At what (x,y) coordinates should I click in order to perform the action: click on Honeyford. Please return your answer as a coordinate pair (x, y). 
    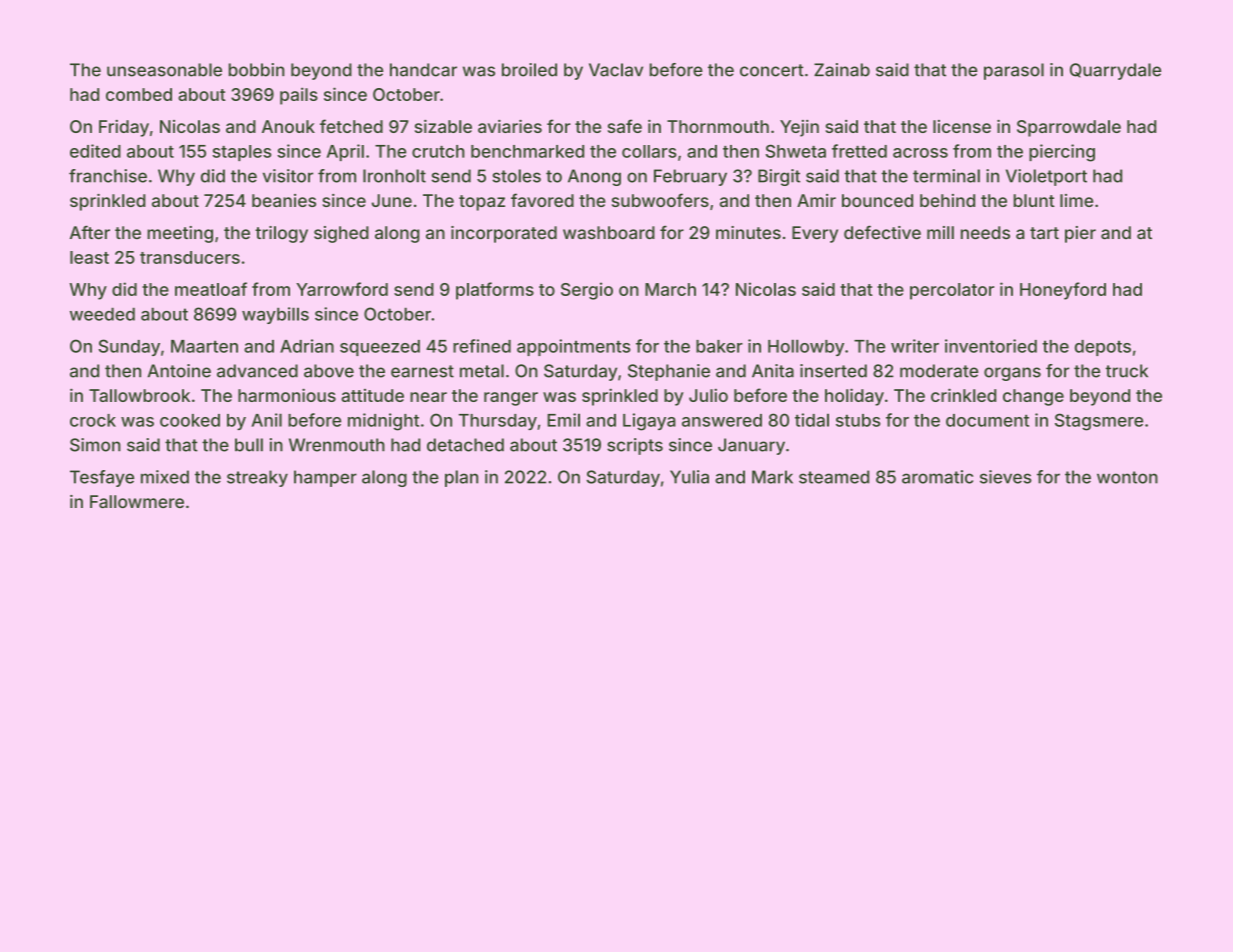
    Looking at the image, I should click on (1063, 291).
